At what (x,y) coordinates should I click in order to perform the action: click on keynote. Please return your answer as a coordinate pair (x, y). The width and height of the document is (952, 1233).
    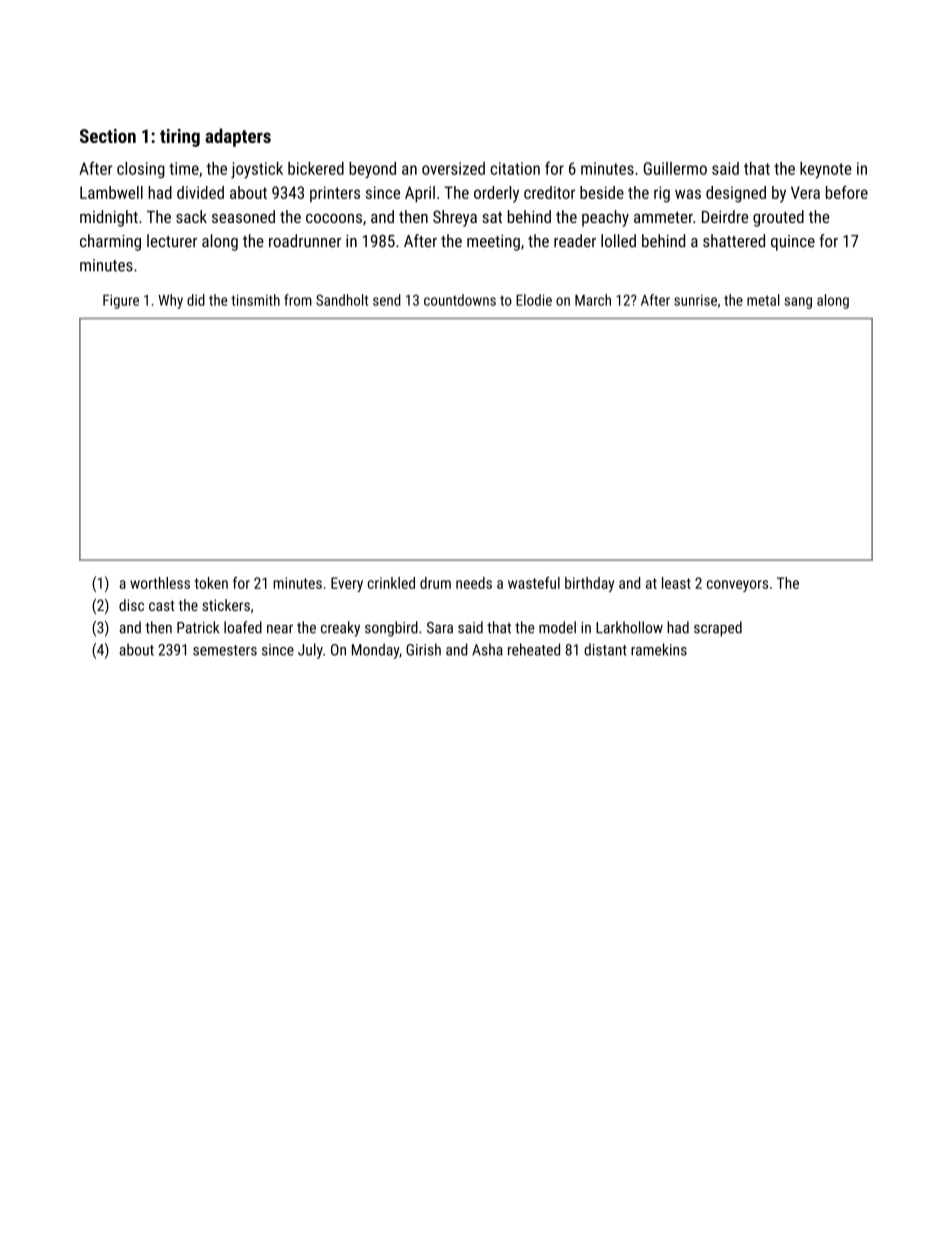
    Looking at the image, I should click on (826, 170).
